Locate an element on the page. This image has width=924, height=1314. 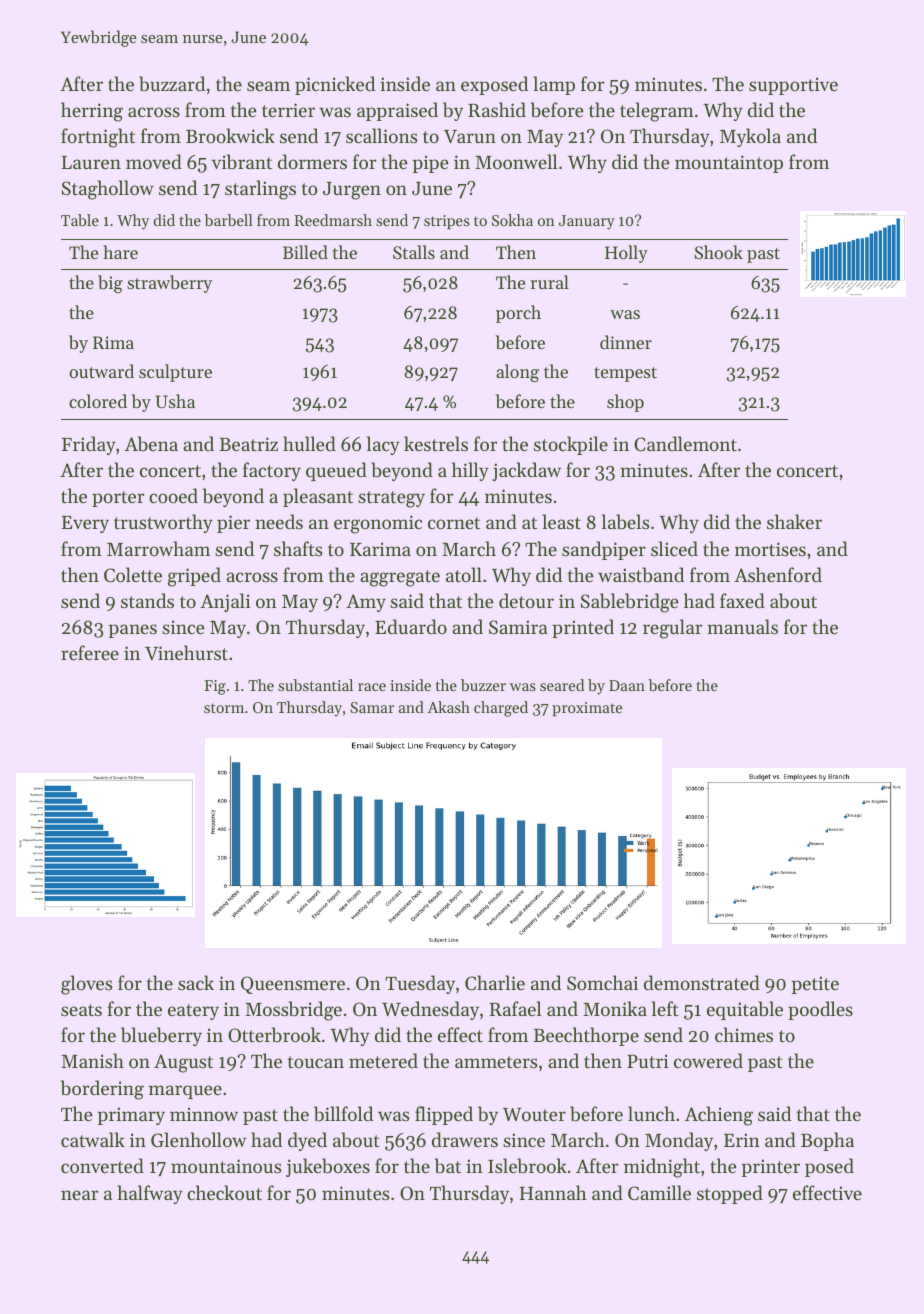
terrier is located at coordinates (288, 110).
